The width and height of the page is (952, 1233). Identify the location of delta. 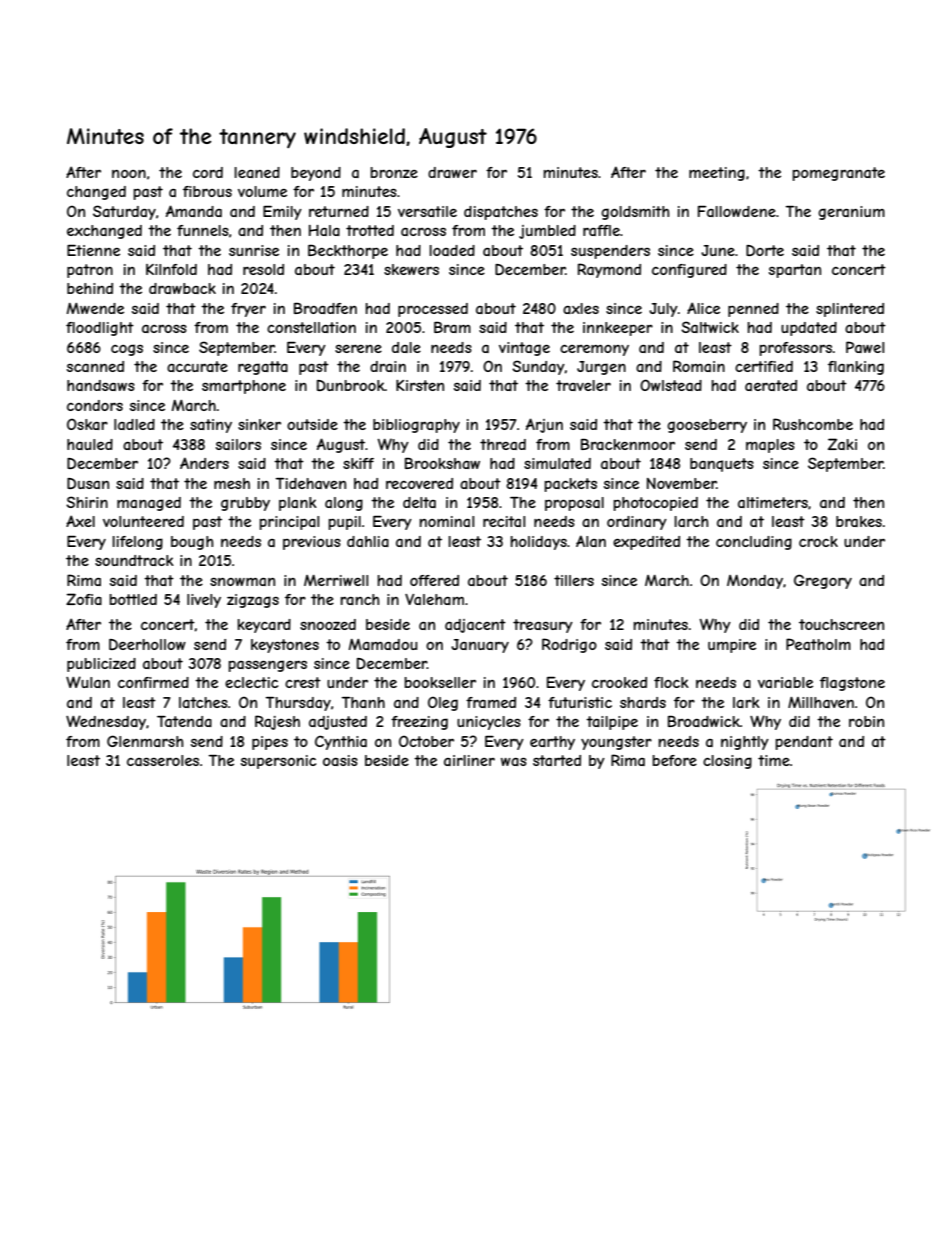
(419, 502).
